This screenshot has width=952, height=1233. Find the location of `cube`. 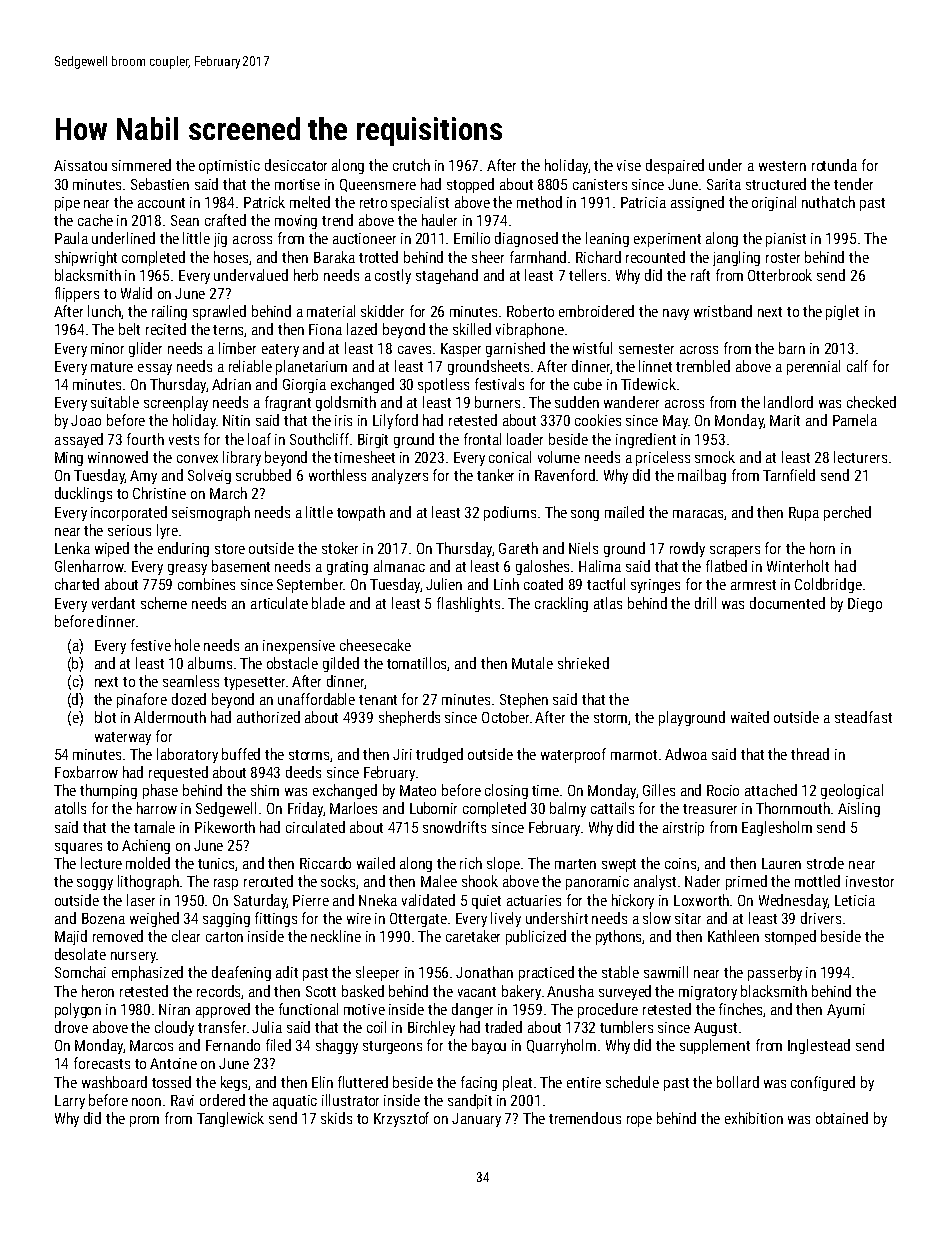

cube is located at coordinates (588, 384).
